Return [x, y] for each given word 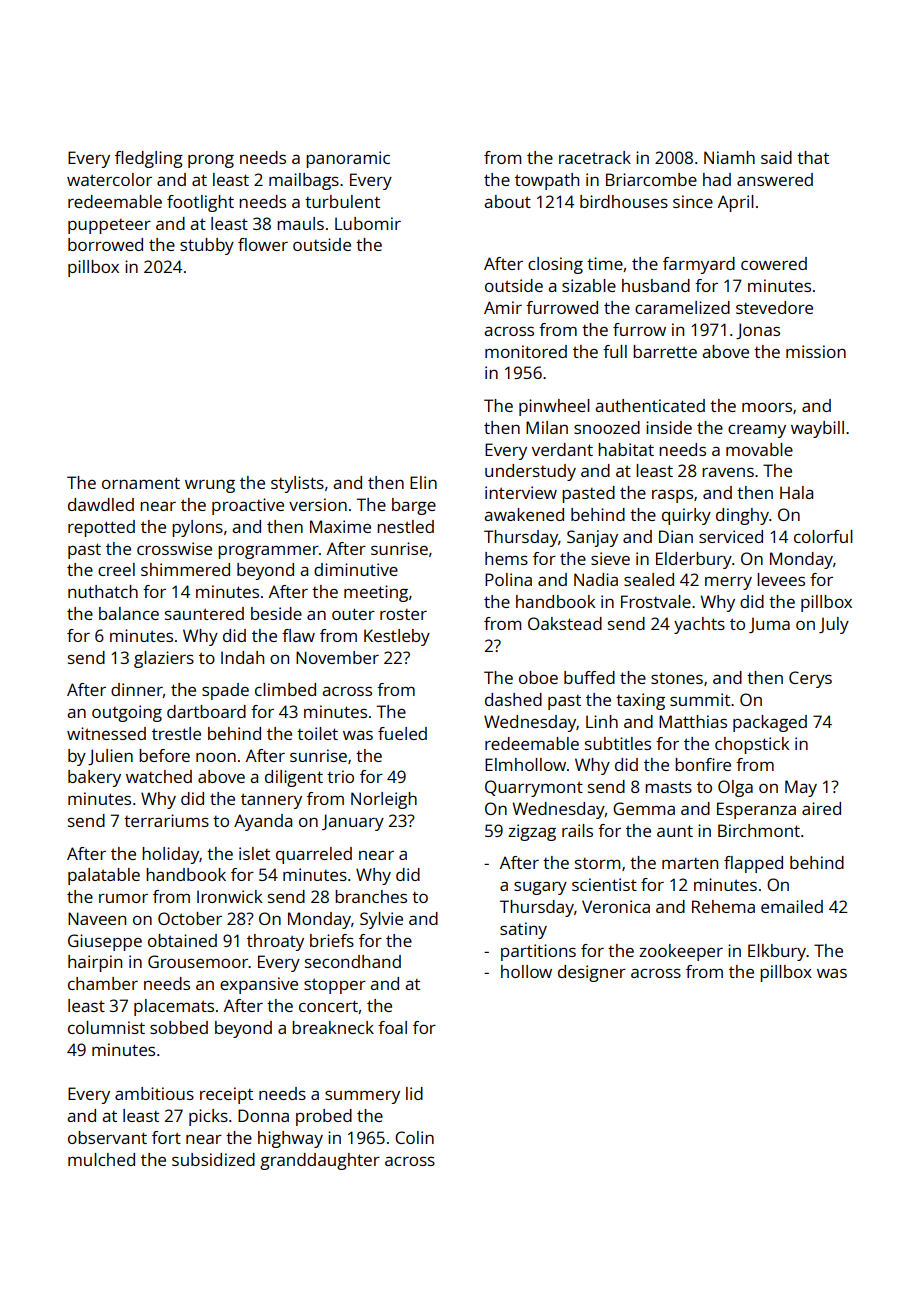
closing [555, 265]
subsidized [213, 1159]
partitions [538, 952]
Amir [503, 307]
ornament [141, 483]
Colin [414, 1137]
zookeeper [681, 952]
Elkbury [777, 952]
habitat [626, 449]
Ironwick [230, 896]
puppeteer [109, 226]
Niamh [729, 157]
